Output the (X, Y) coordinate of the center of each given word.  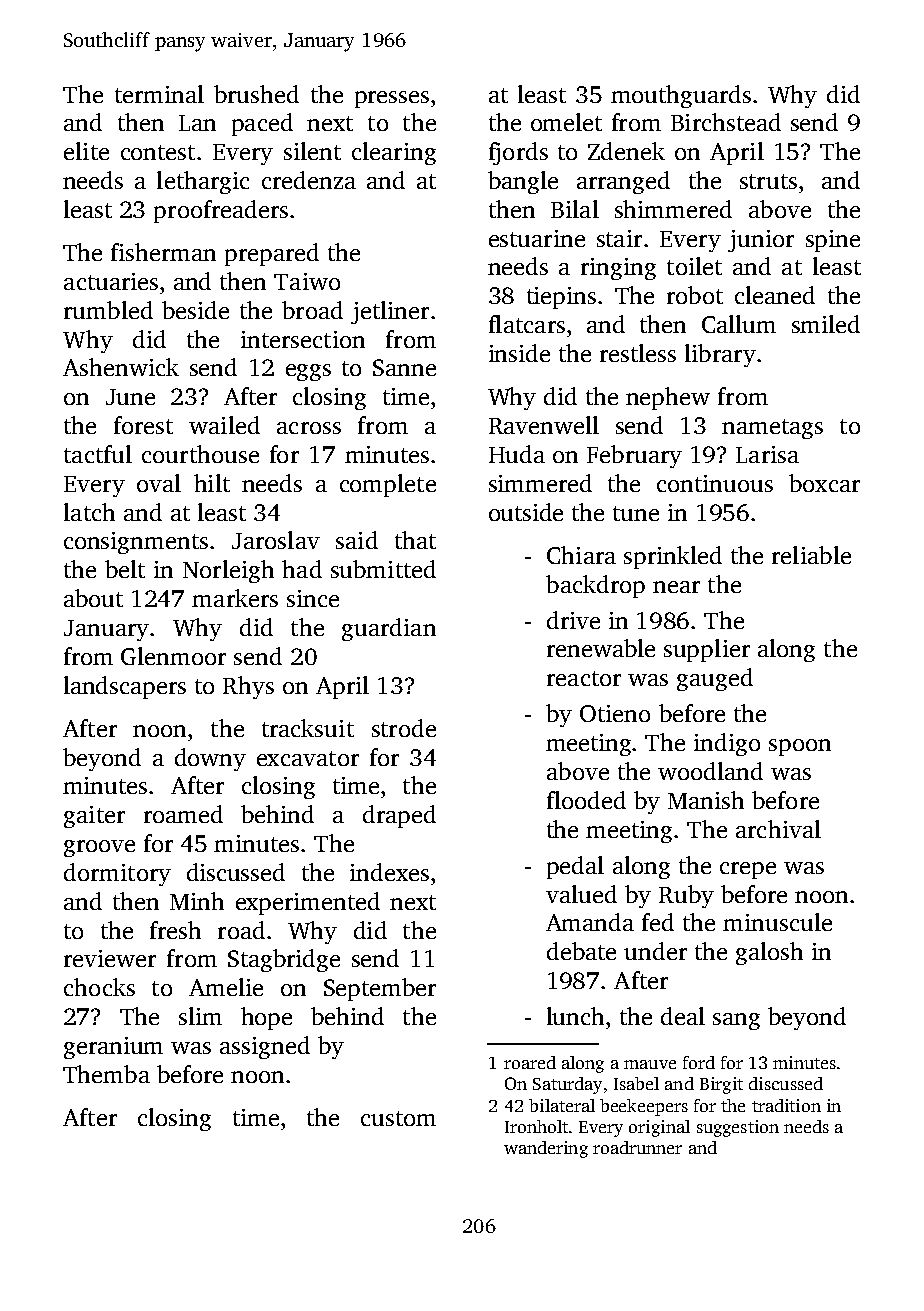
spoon (800, 747)
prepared (272, 254)
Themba (106, 1074)
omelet (566, 122)
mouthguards (681, 96)
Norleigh (228, 571)
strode (404, 728)
